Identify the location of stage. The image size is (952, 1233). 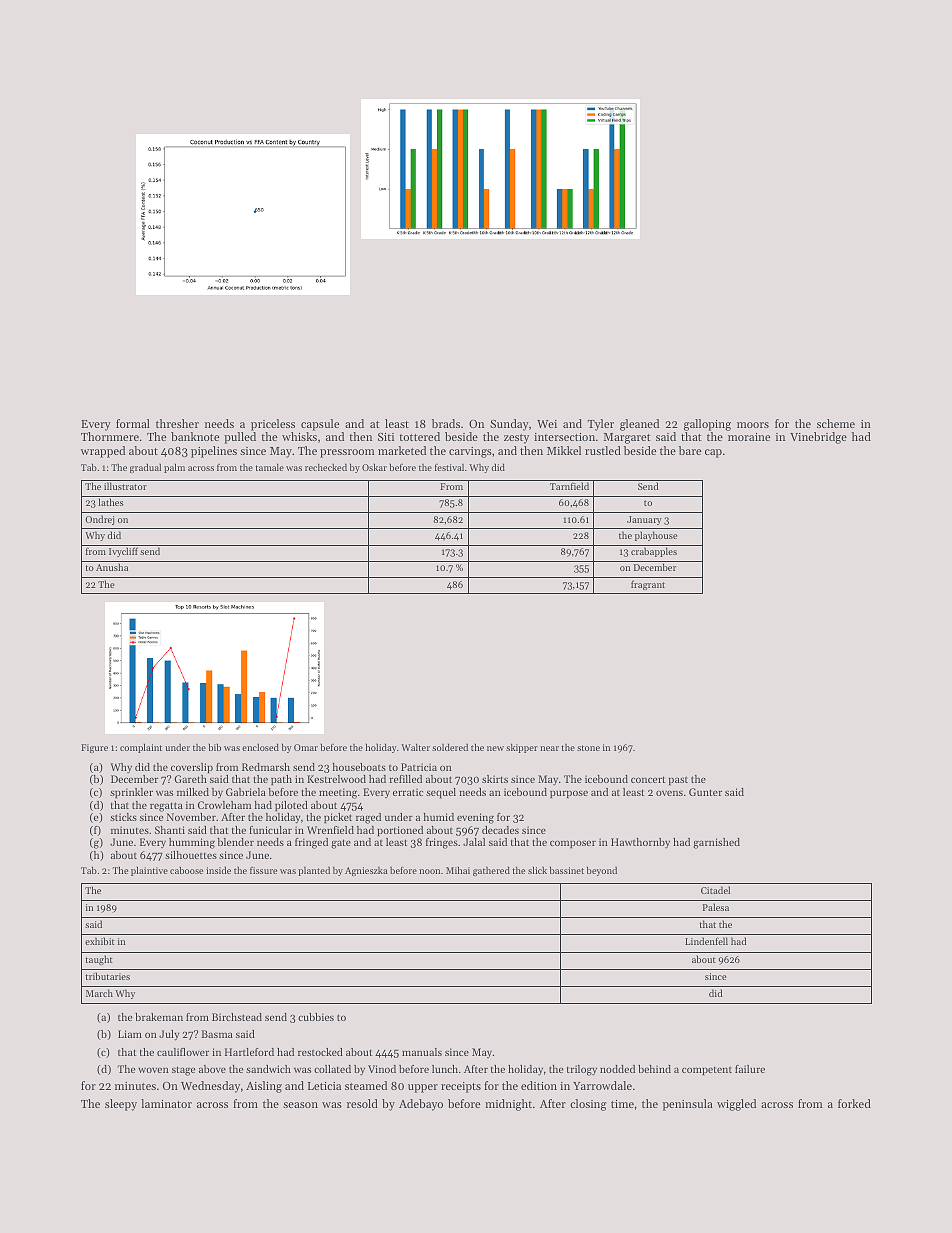
(183, 1071).
